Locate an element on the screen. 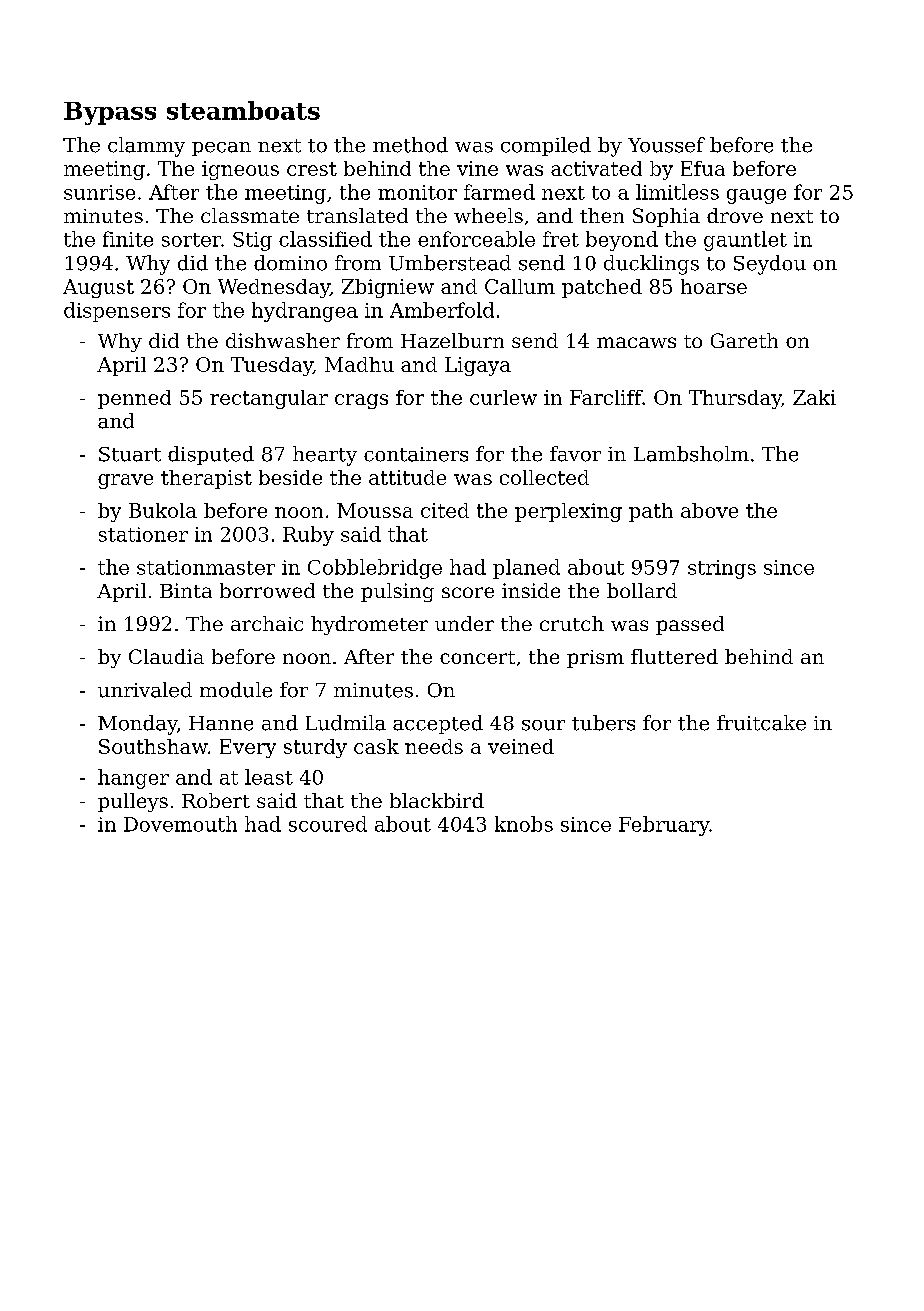 Image resolution: width=924 pixels, height=1311 pixels. method is located at coordinates (410, 145).
